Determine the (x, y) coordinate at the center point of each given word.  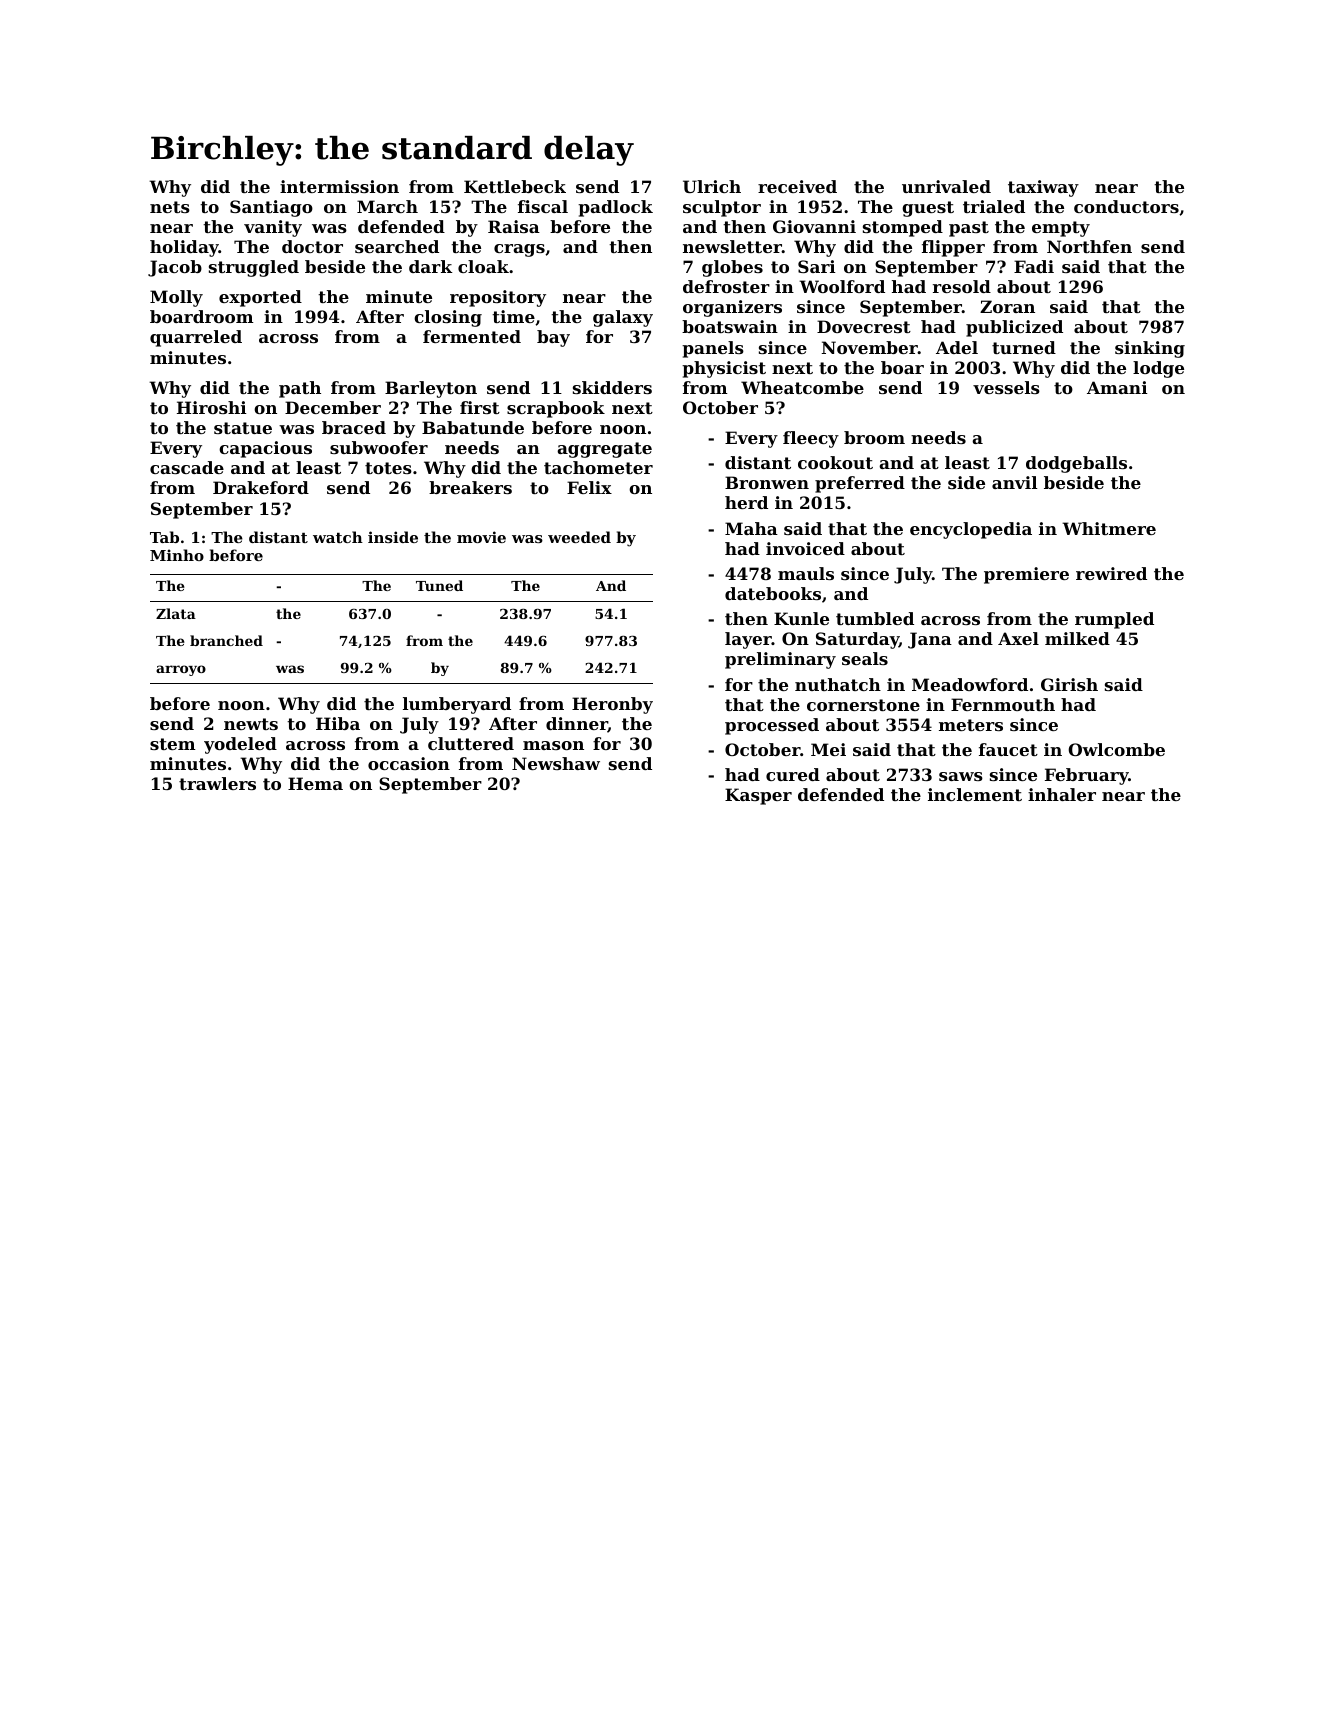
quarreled (196, 338)
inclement (975, 794)
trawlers (217, 783)
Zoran (1007, 306)
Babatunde (473, 427)
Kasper (758, 796)
